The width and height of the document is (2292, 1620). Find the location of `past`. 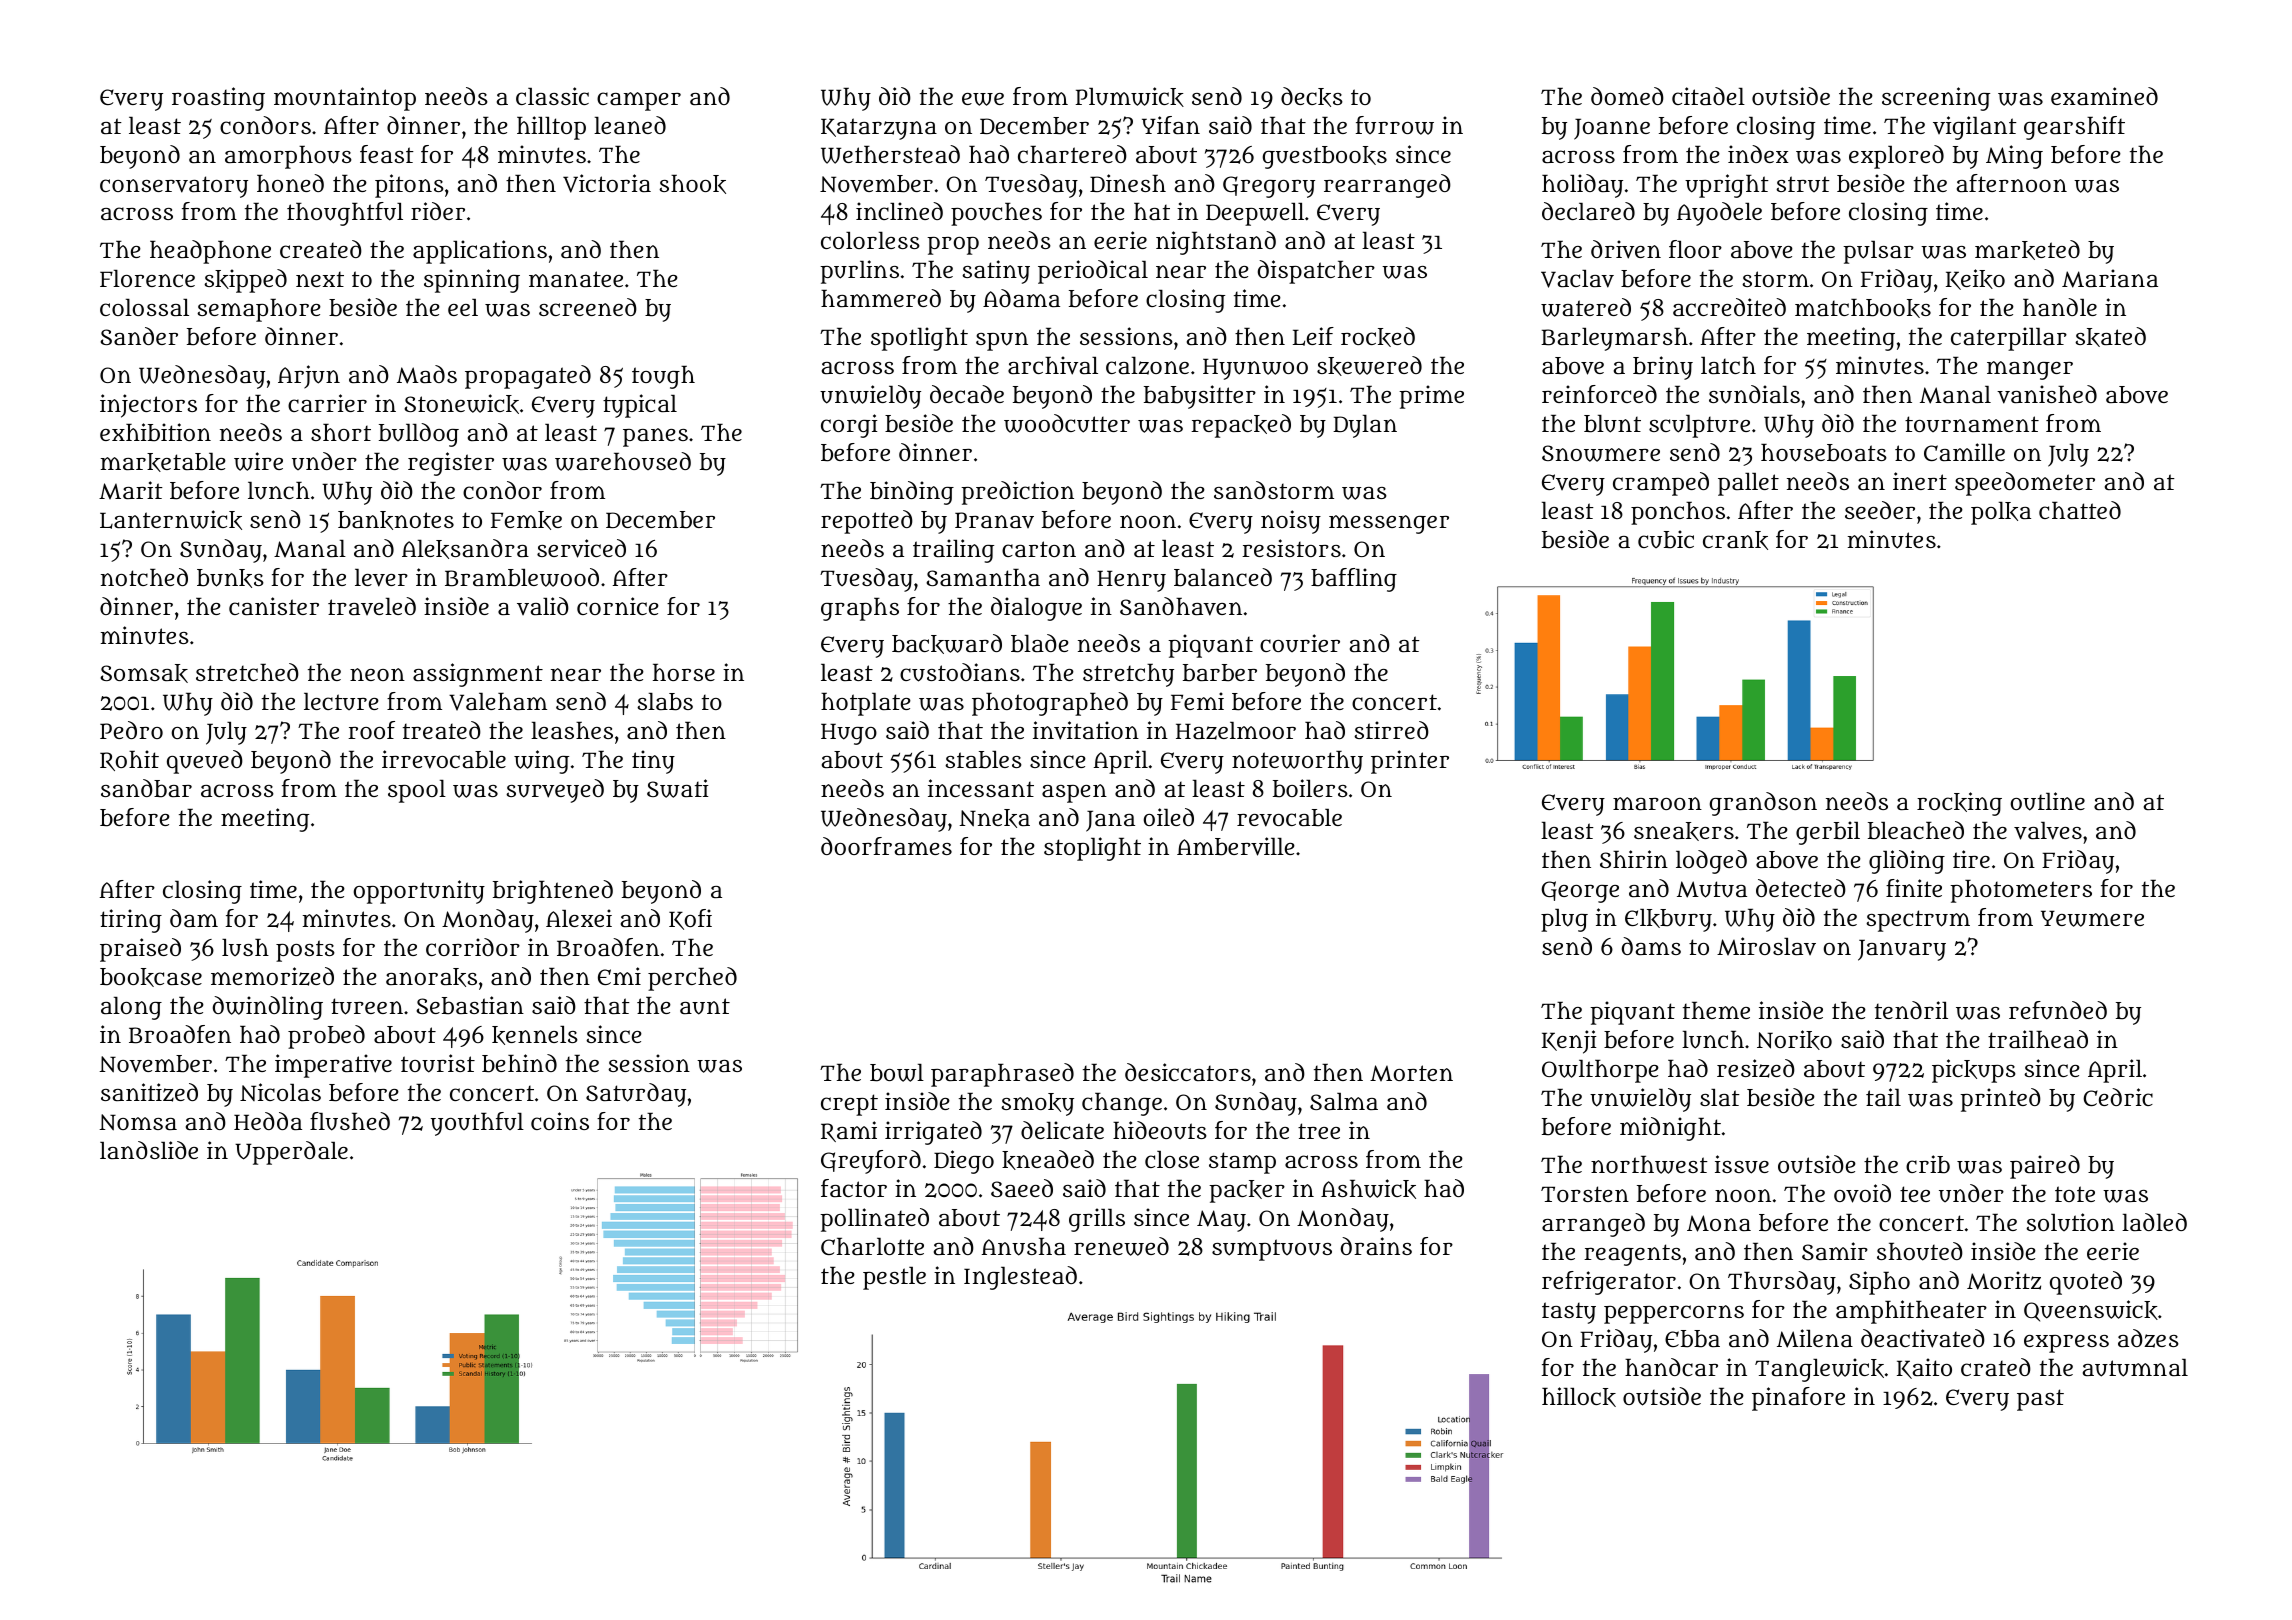

past is located at coordinates (2040, 1400).
